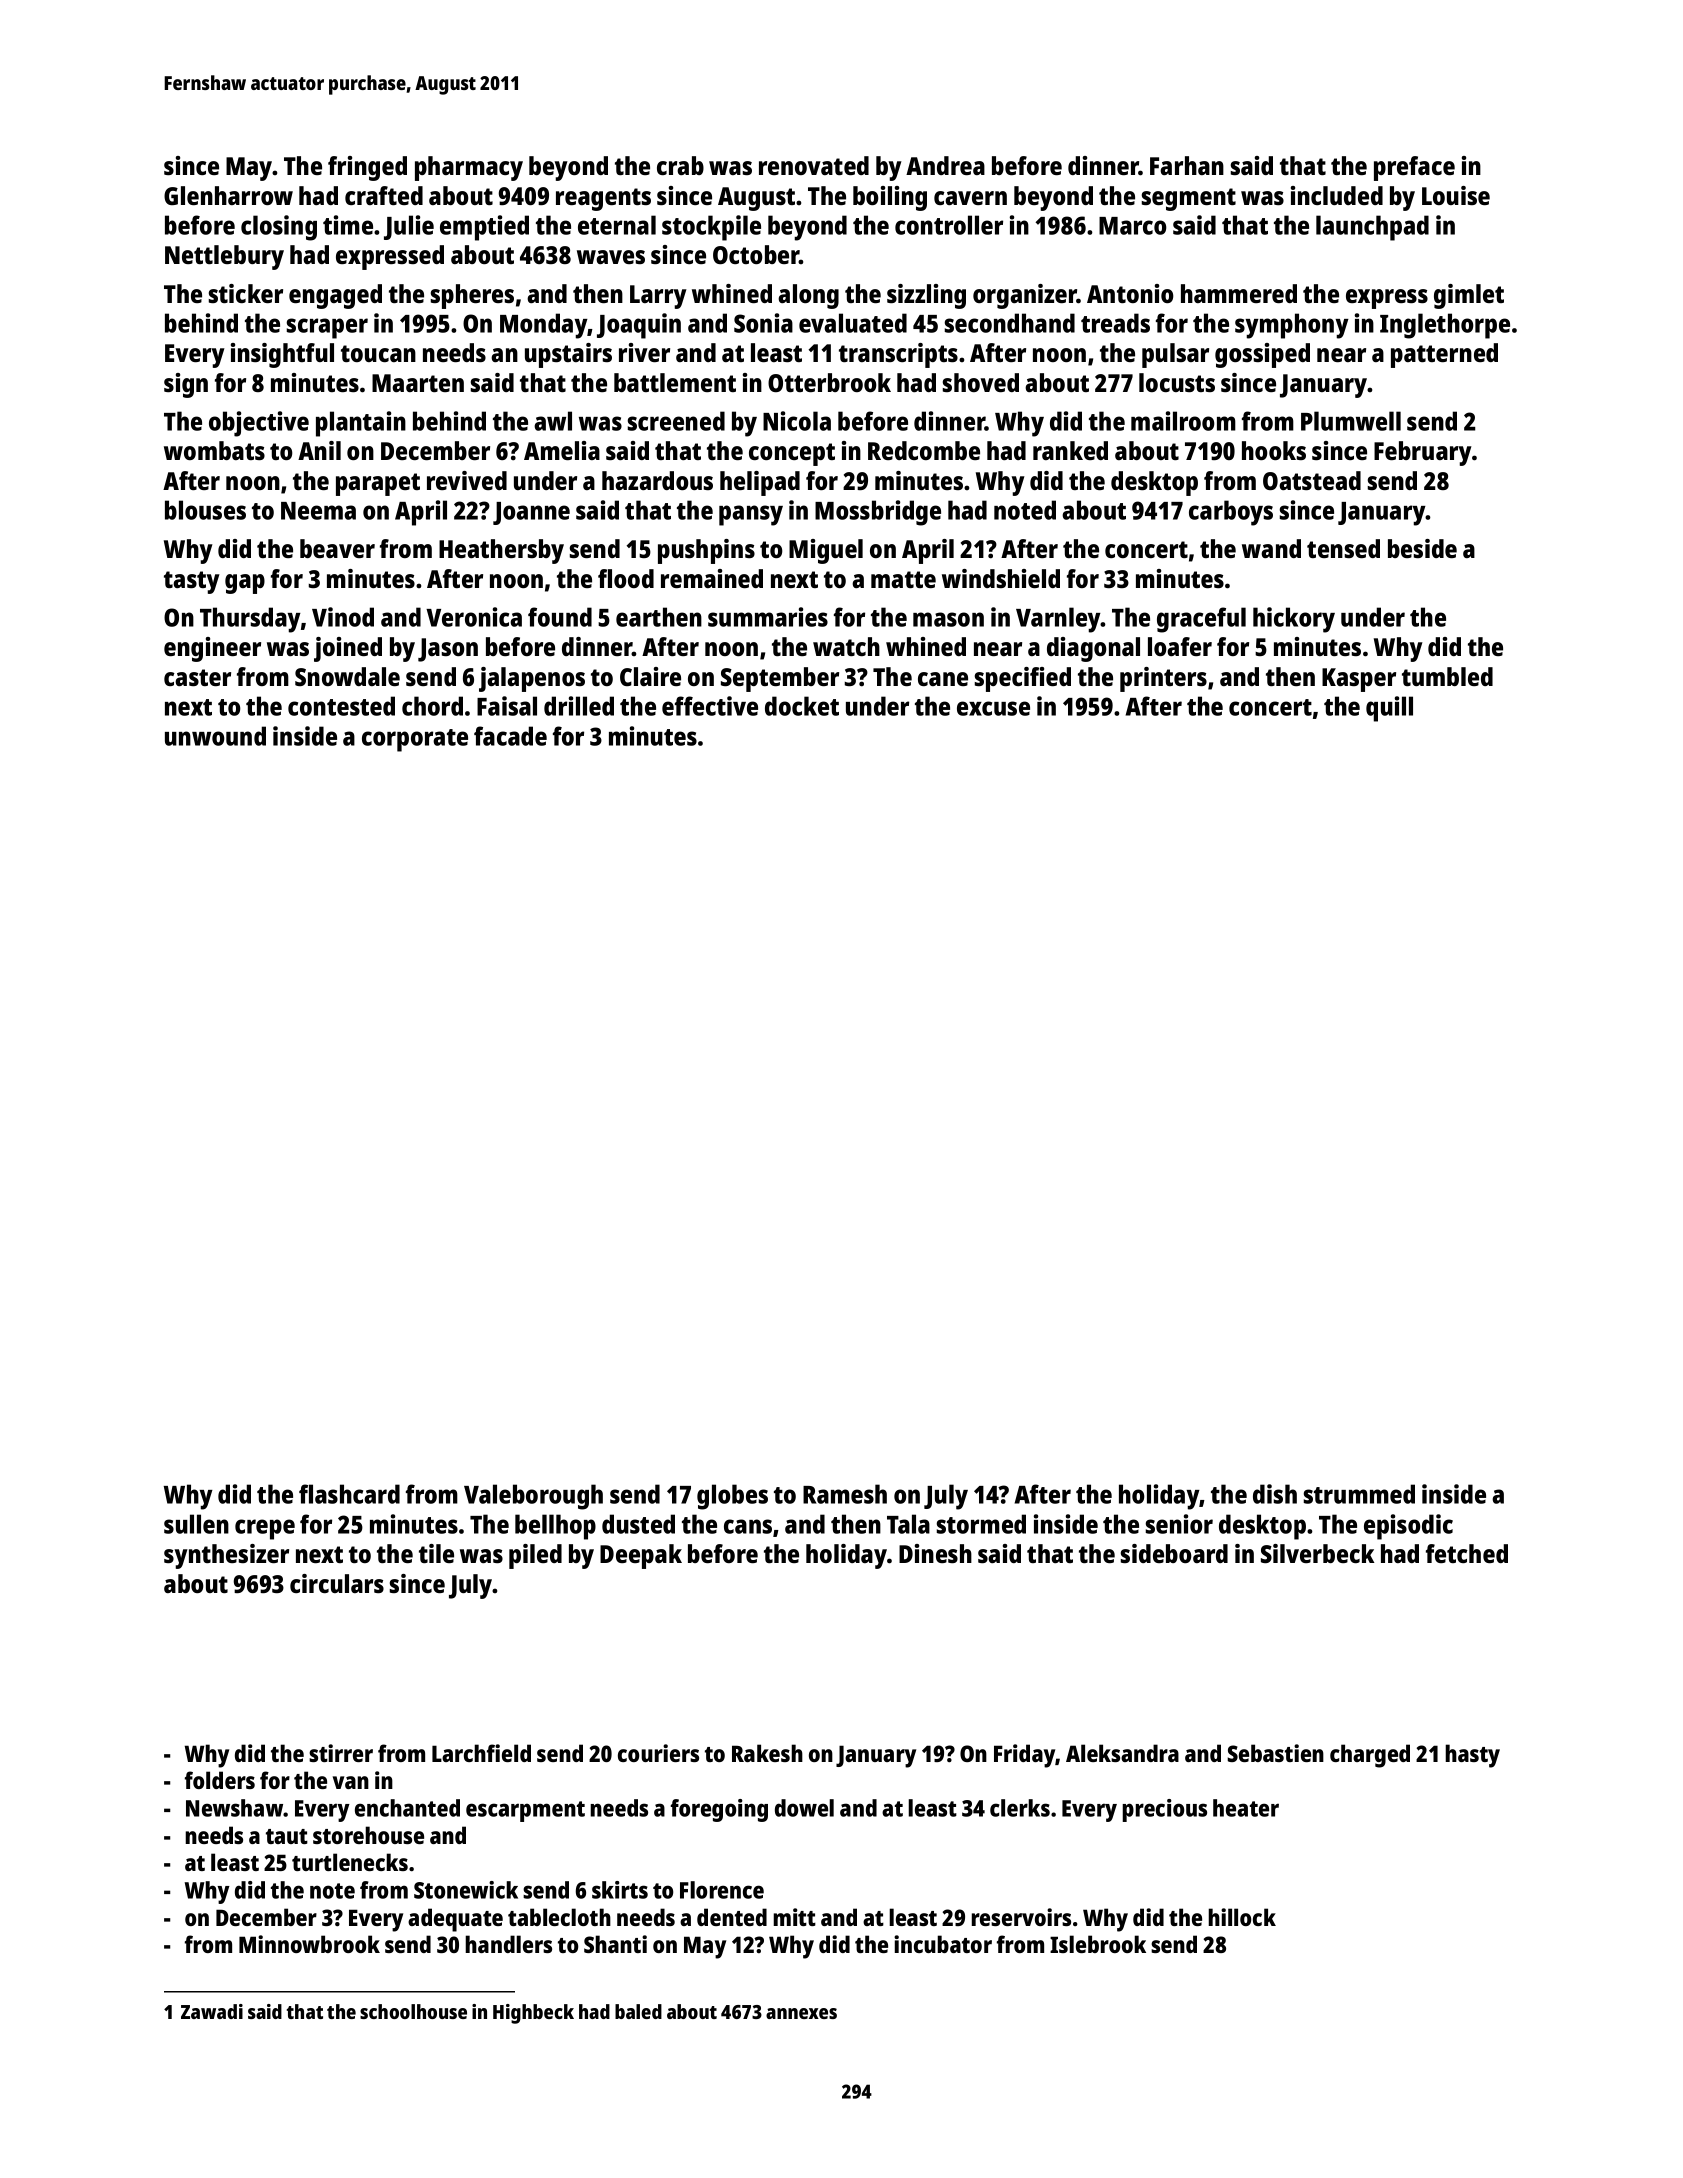 This page has width=1683, height=2178. What do you see at coordinates (845, 1494) in the page?
I see `Ramesh` at bounding box center [845, 1494].
